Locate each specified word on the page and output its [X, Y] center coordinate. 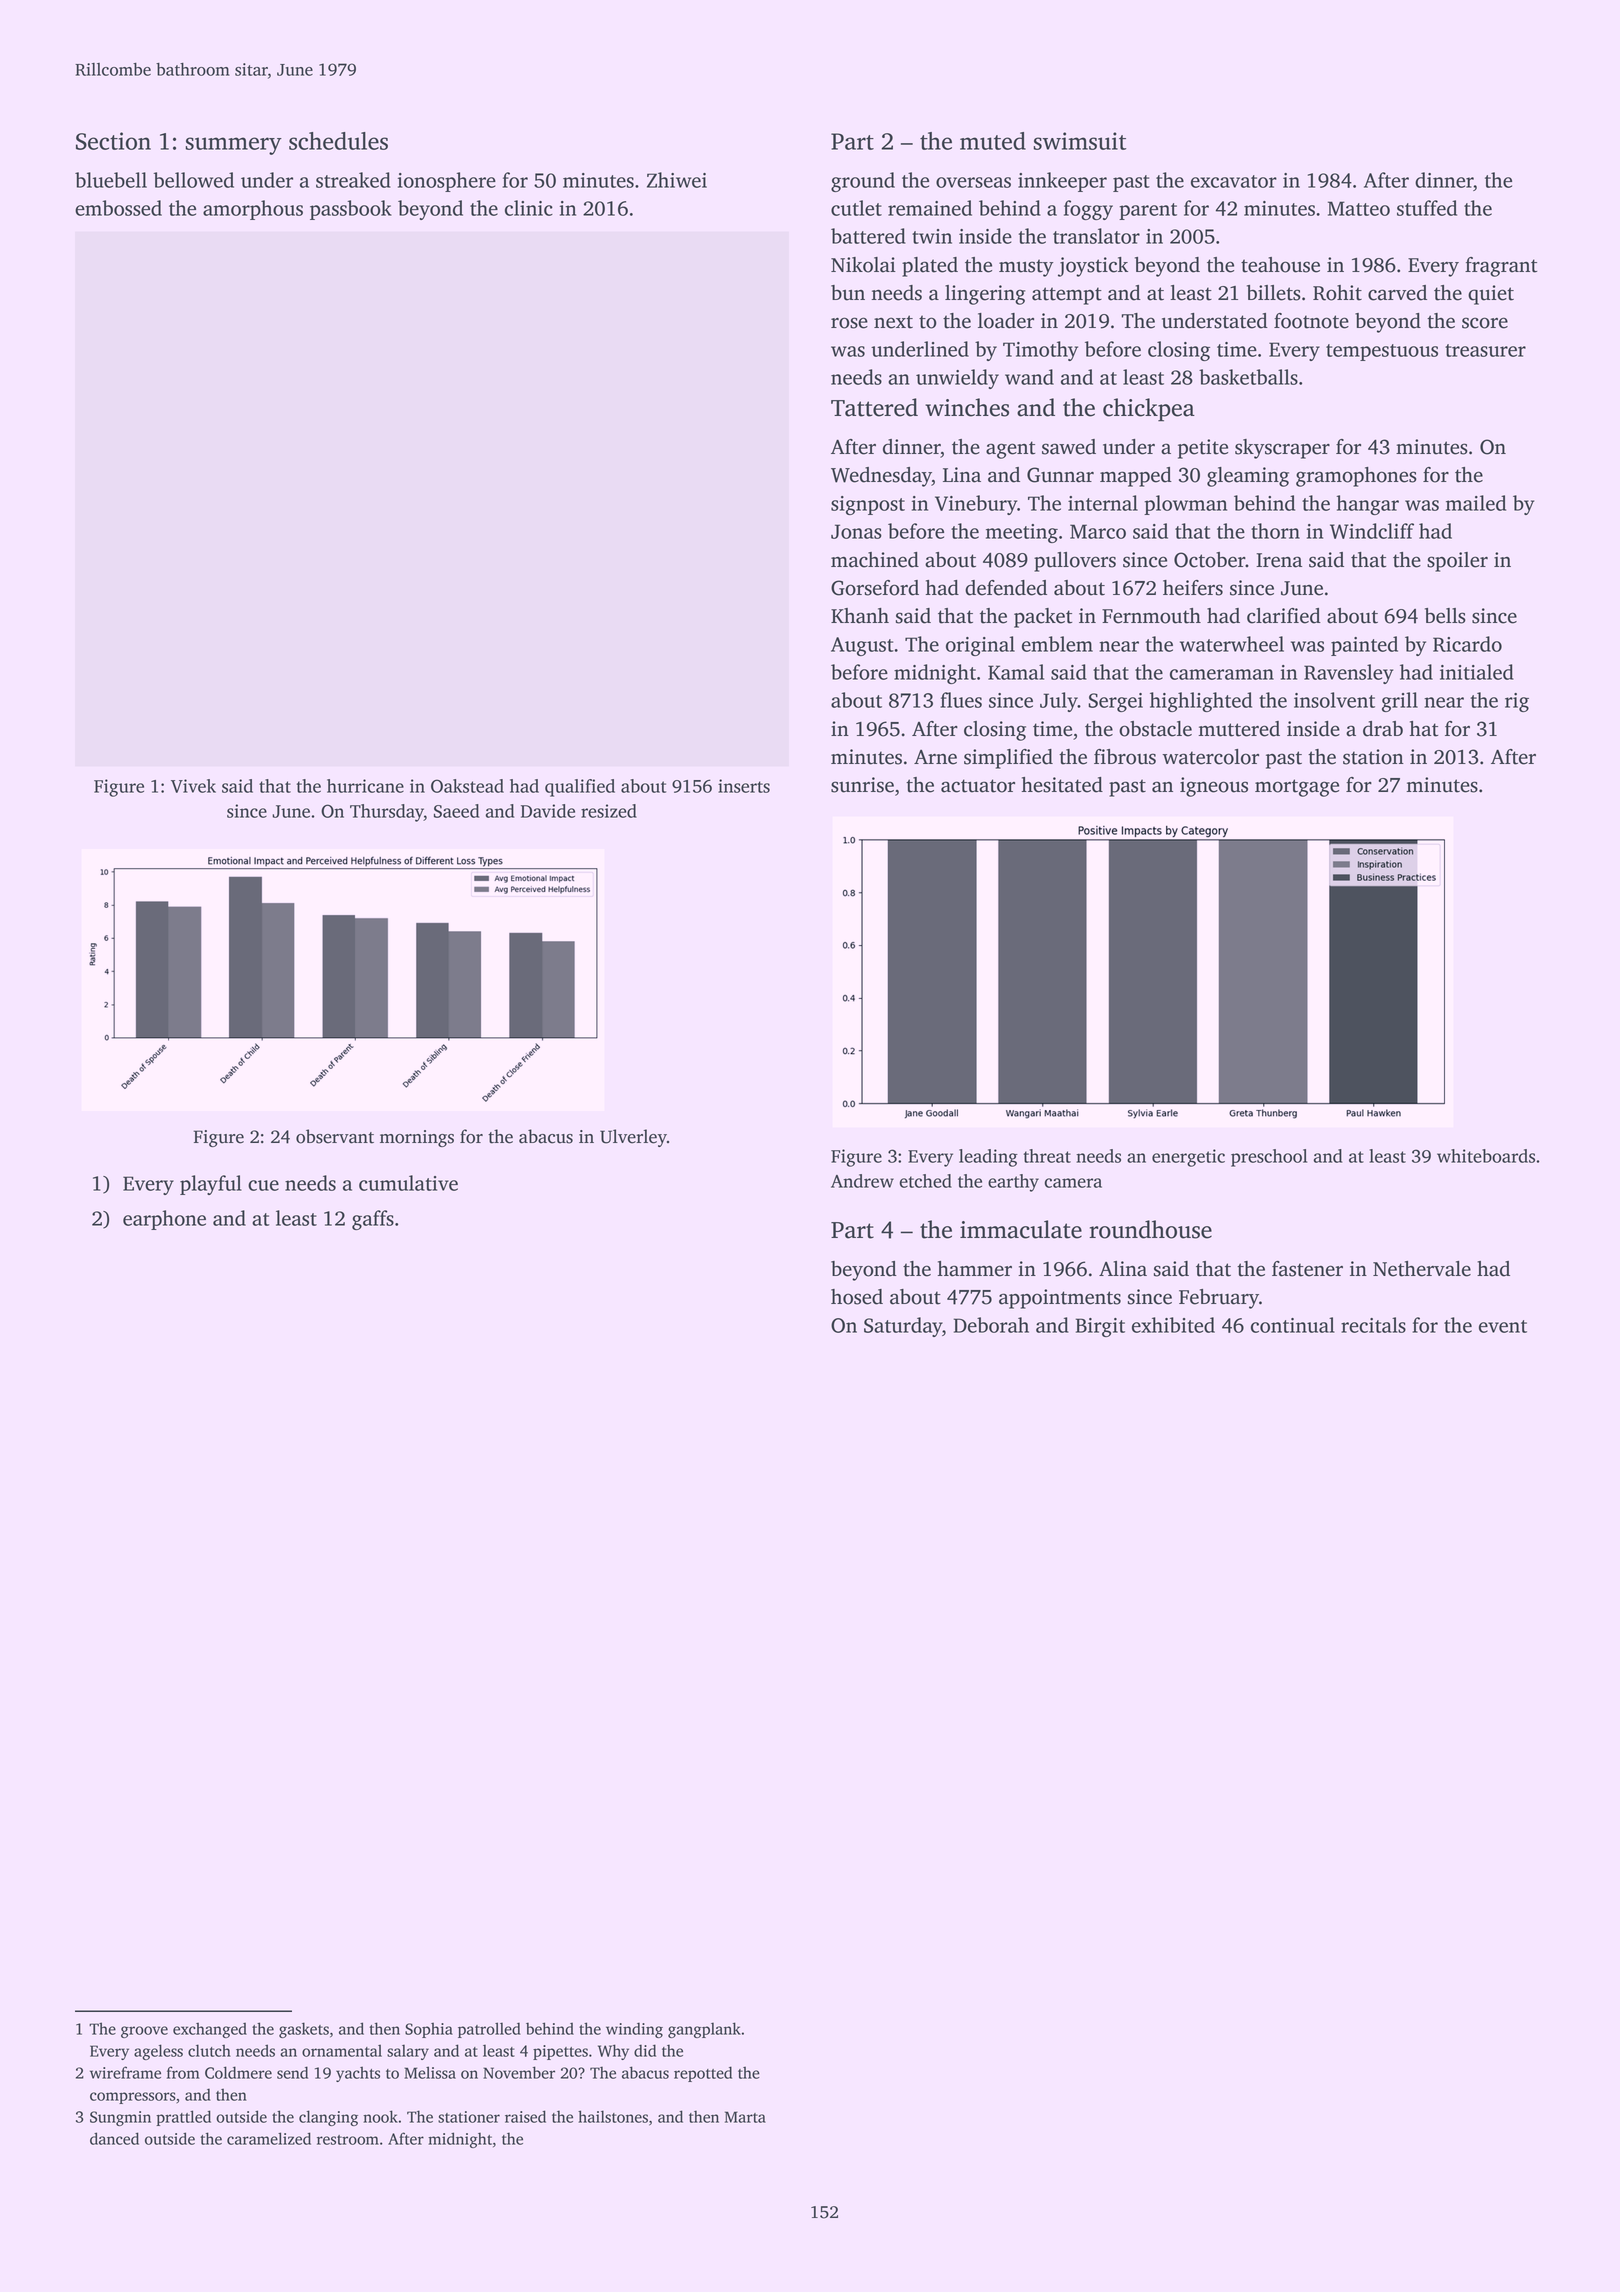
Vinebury [976, 505]
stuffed [1427, 208]
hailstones [613, 2116]
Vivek [193, 786]
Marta [745, 2117]
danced [114, 2138]
